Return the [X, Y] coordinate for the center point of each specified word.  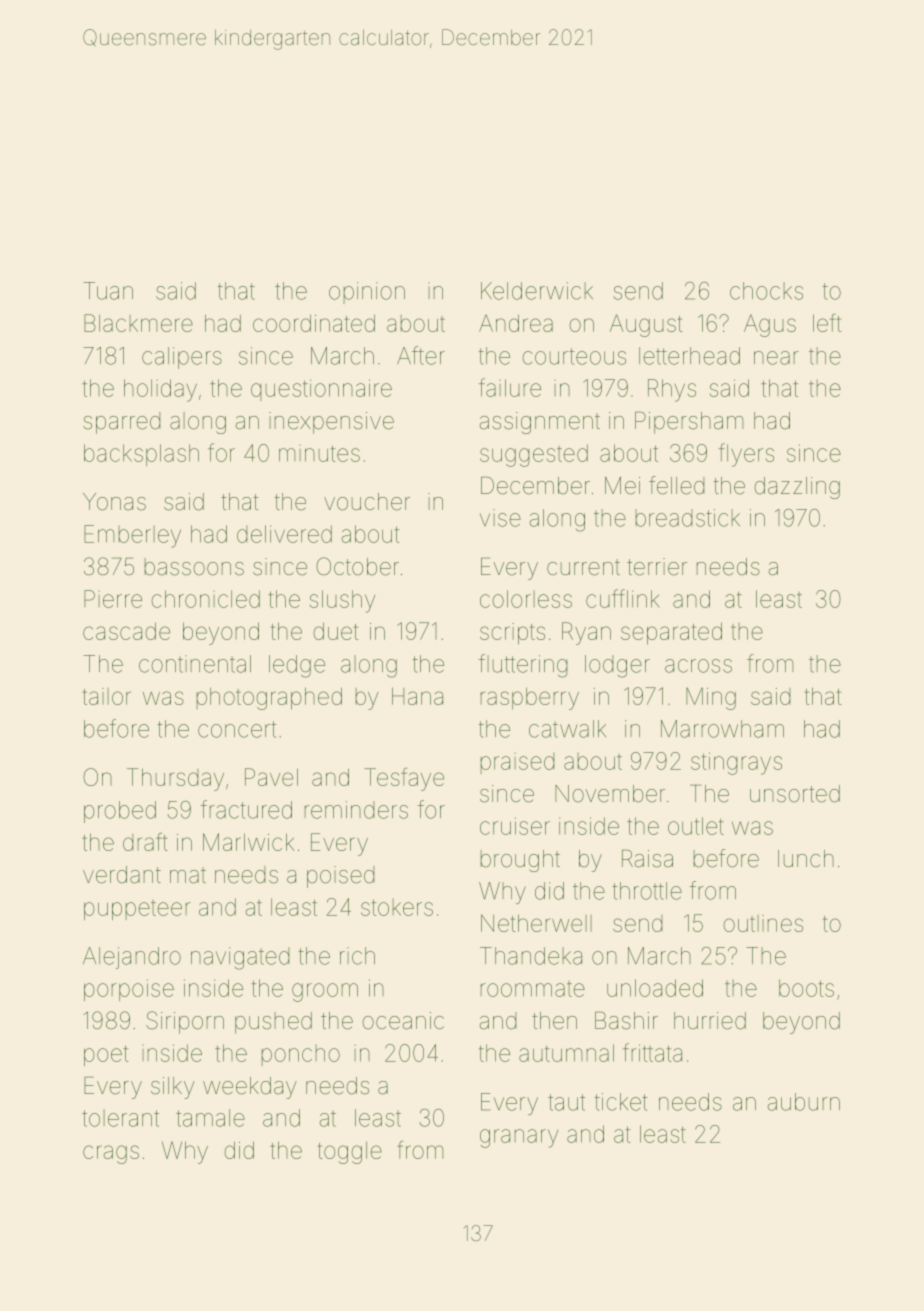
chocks [766, 291]
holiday [160, 390]
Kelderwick [537, 291]
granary [519, 1138]
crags [111, 1154]
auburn [804, 1102]
